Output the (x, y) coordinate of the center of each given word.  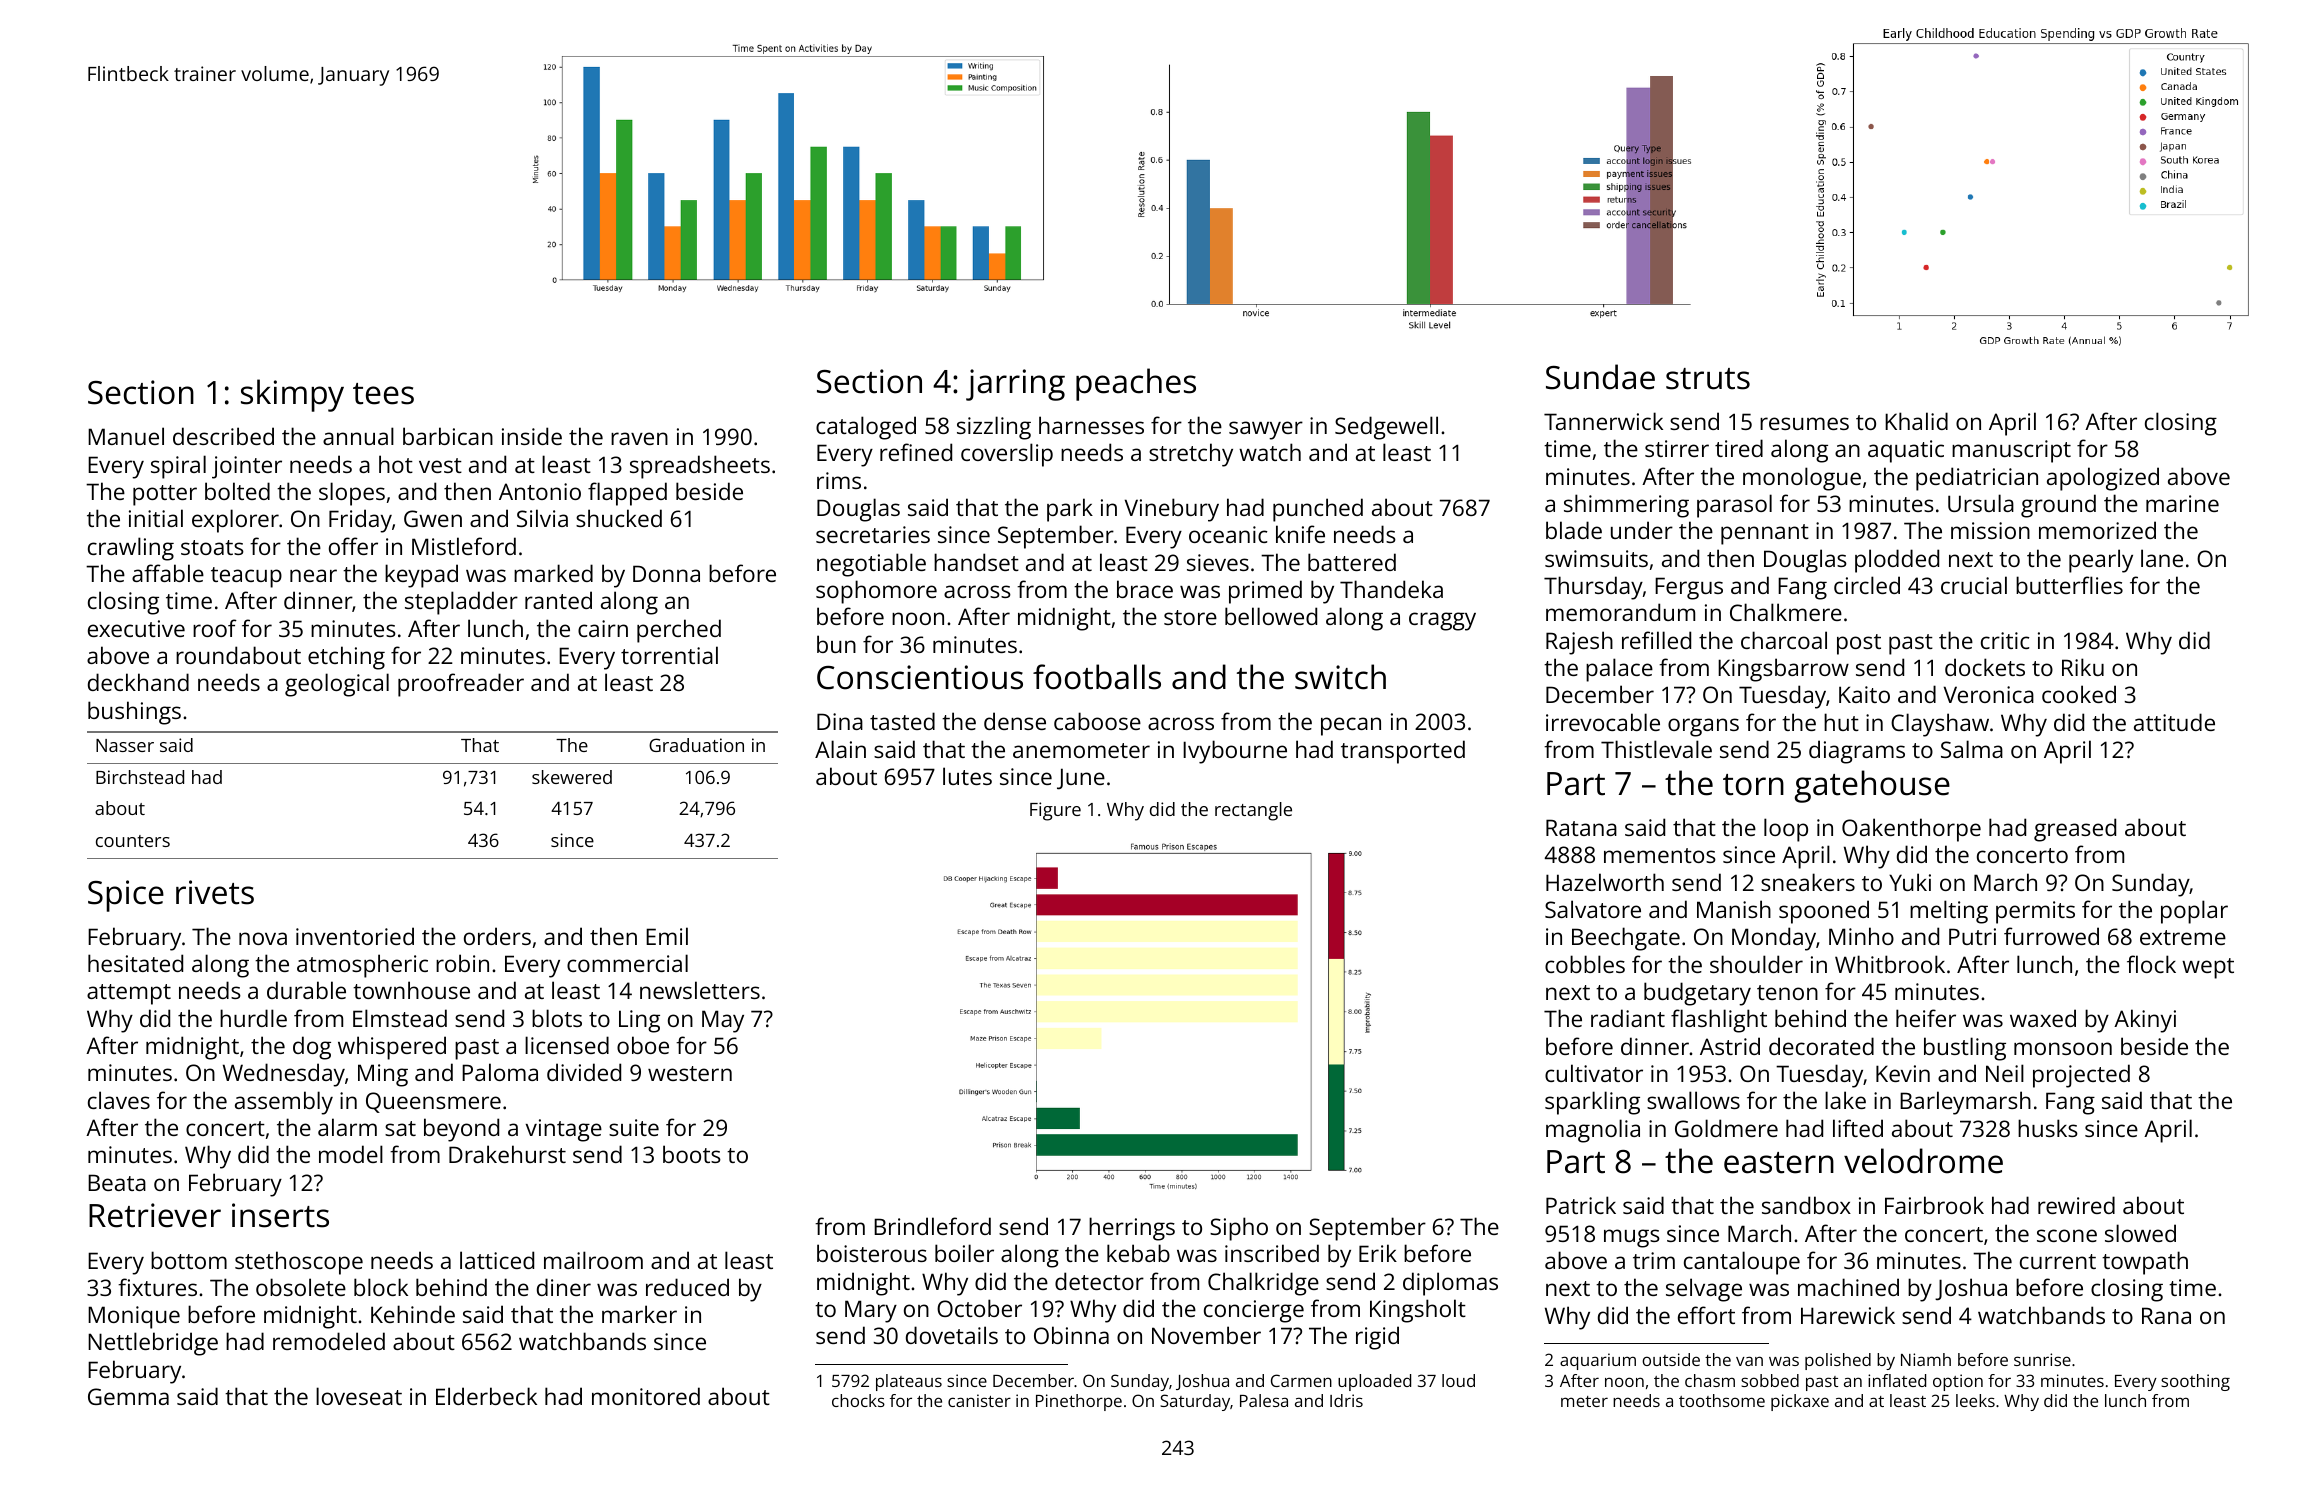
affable (168, 573)
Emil (667, 936)
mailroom (593, 1260)
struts (1708, 379)
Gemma (128, 1396)
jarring (1015, 385)
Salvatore (1593, 909)
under (1642, 530)
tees (383, 394)
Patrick (1581, 1205)
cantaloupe (1742, 1263)
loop (1786, 830)
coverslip (1007, 455)
